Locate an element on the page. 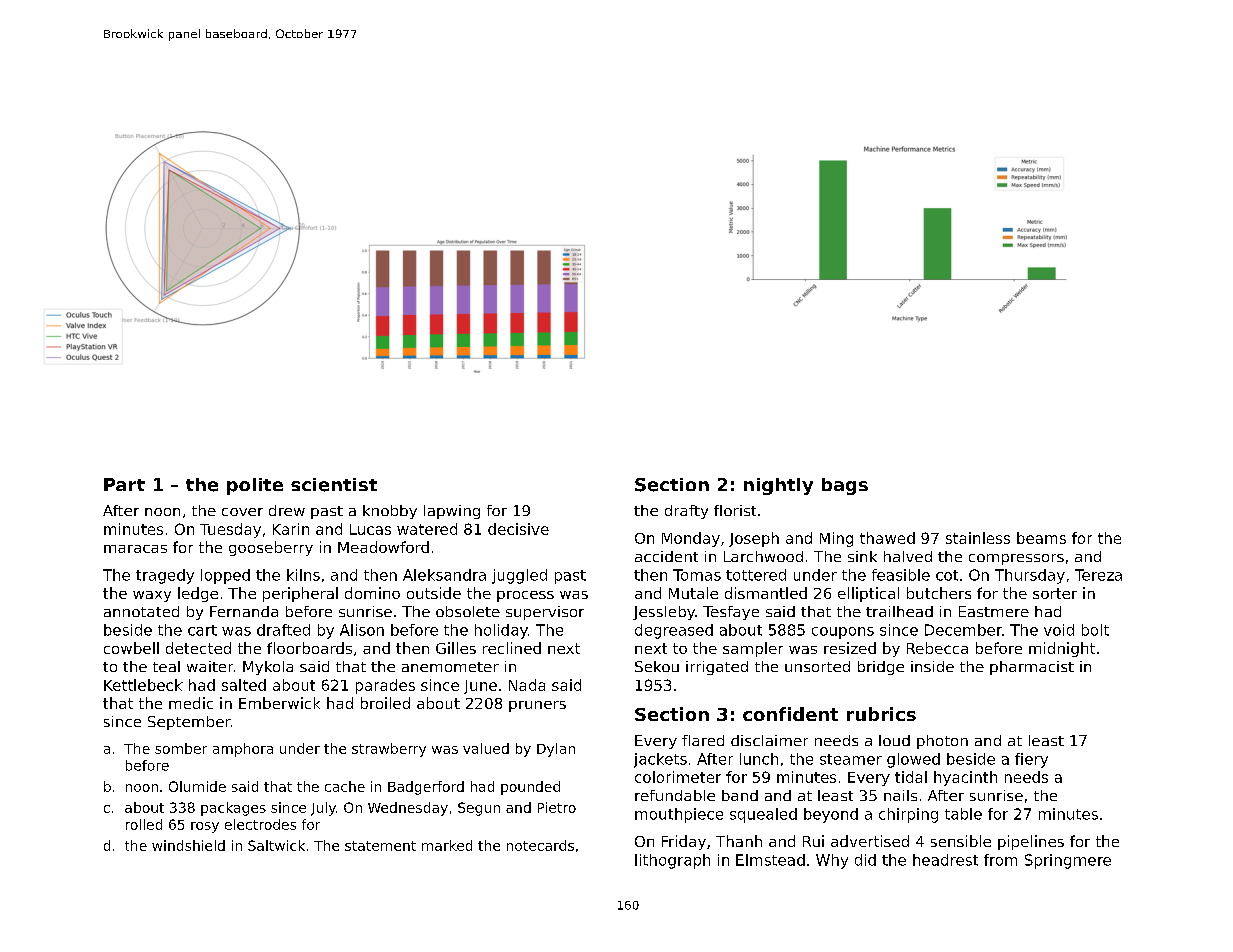 This document has width=1233, height=952. Kettlebeck is located at coordinates (143, 685).
